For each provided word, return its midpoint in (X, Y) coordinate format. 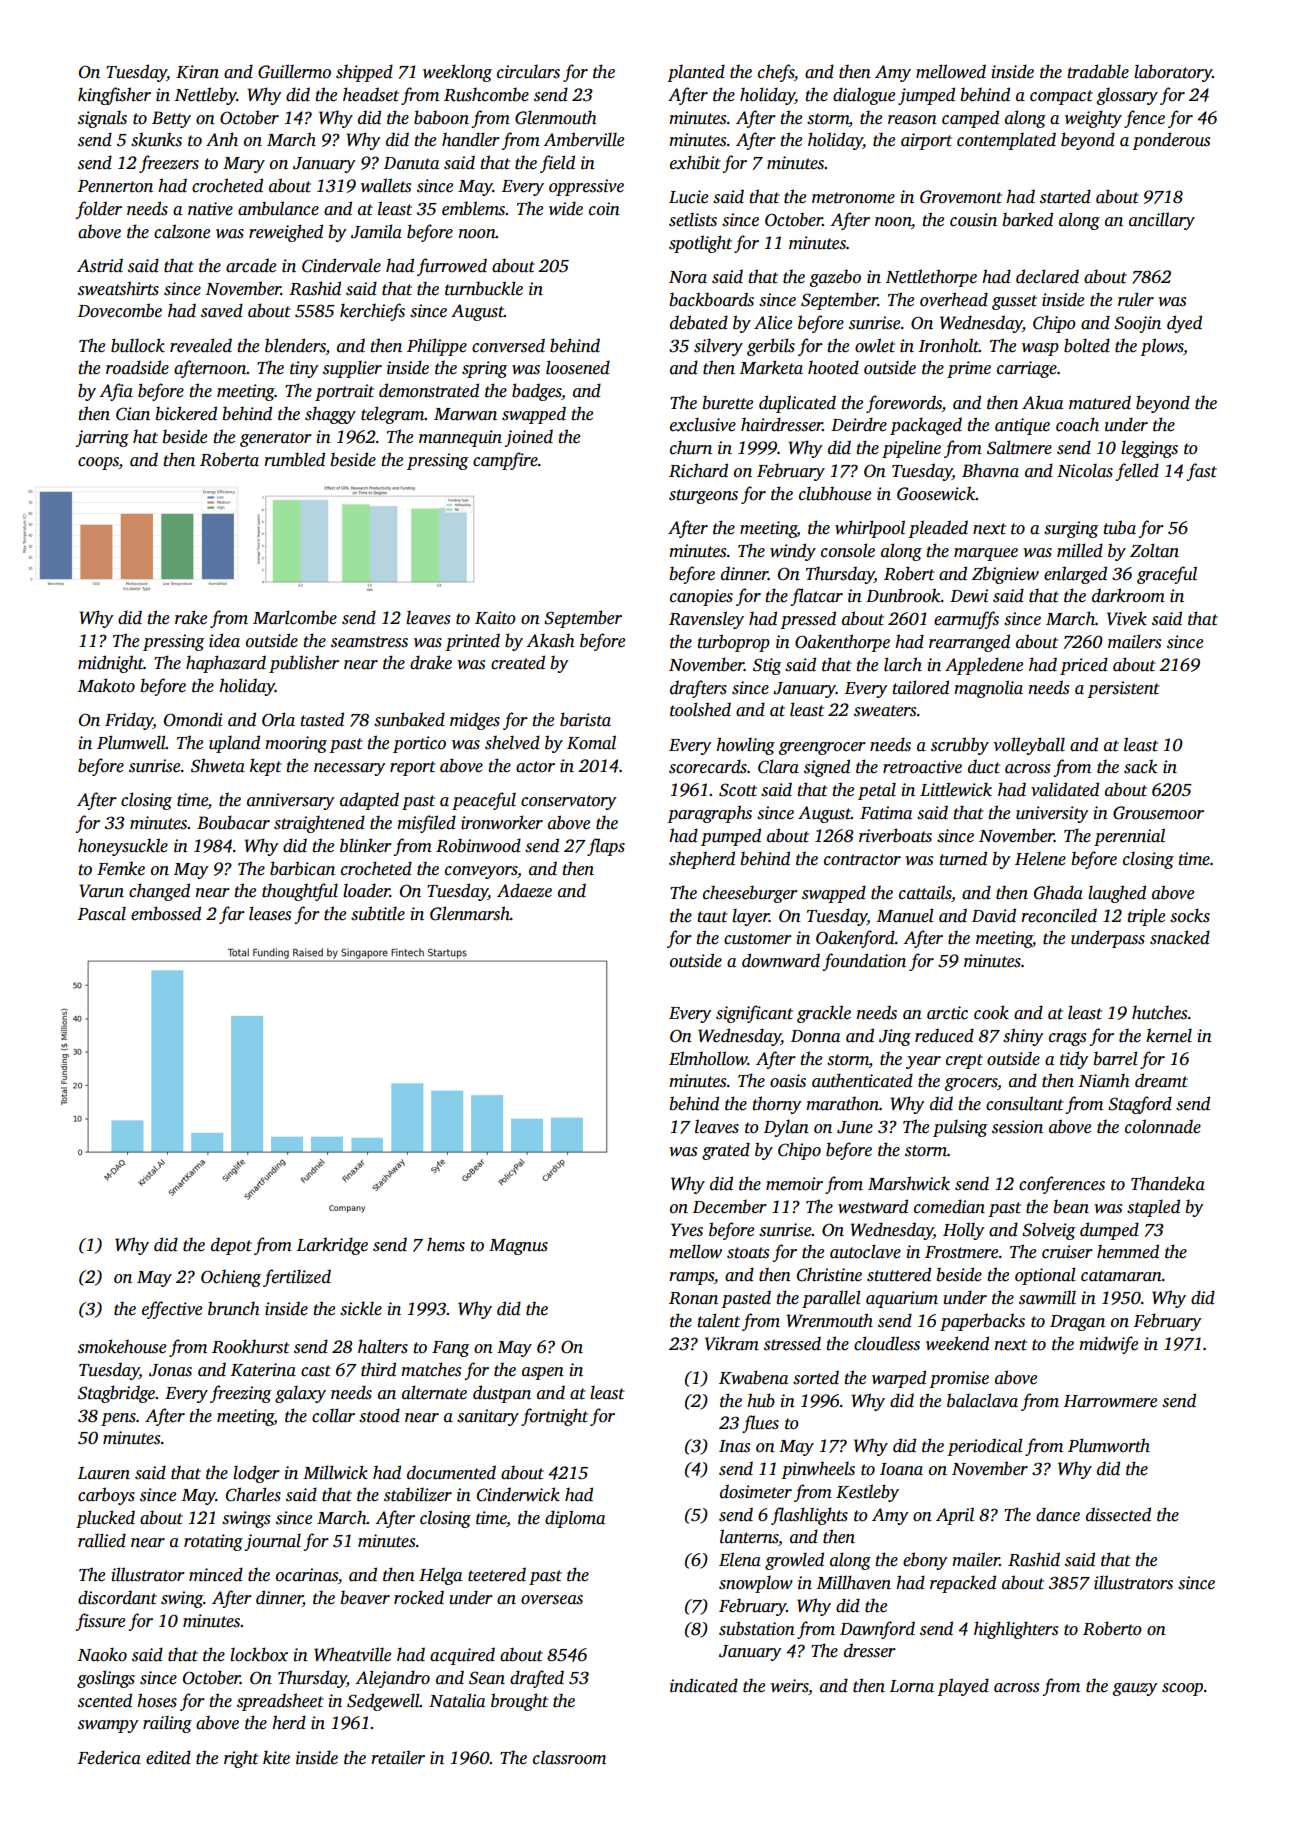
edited (168, 1757)
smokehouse (122, 1346)
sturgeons (703, 496)
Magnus (518, 1247)
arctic (947, 1013)
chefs (776, 73)
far (232, 915)
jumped (926, 96)
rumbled (294, 459)
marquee (986, 554)
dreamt (1161, 1080)
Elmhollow (708, 1058)
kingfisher (114, 96)
